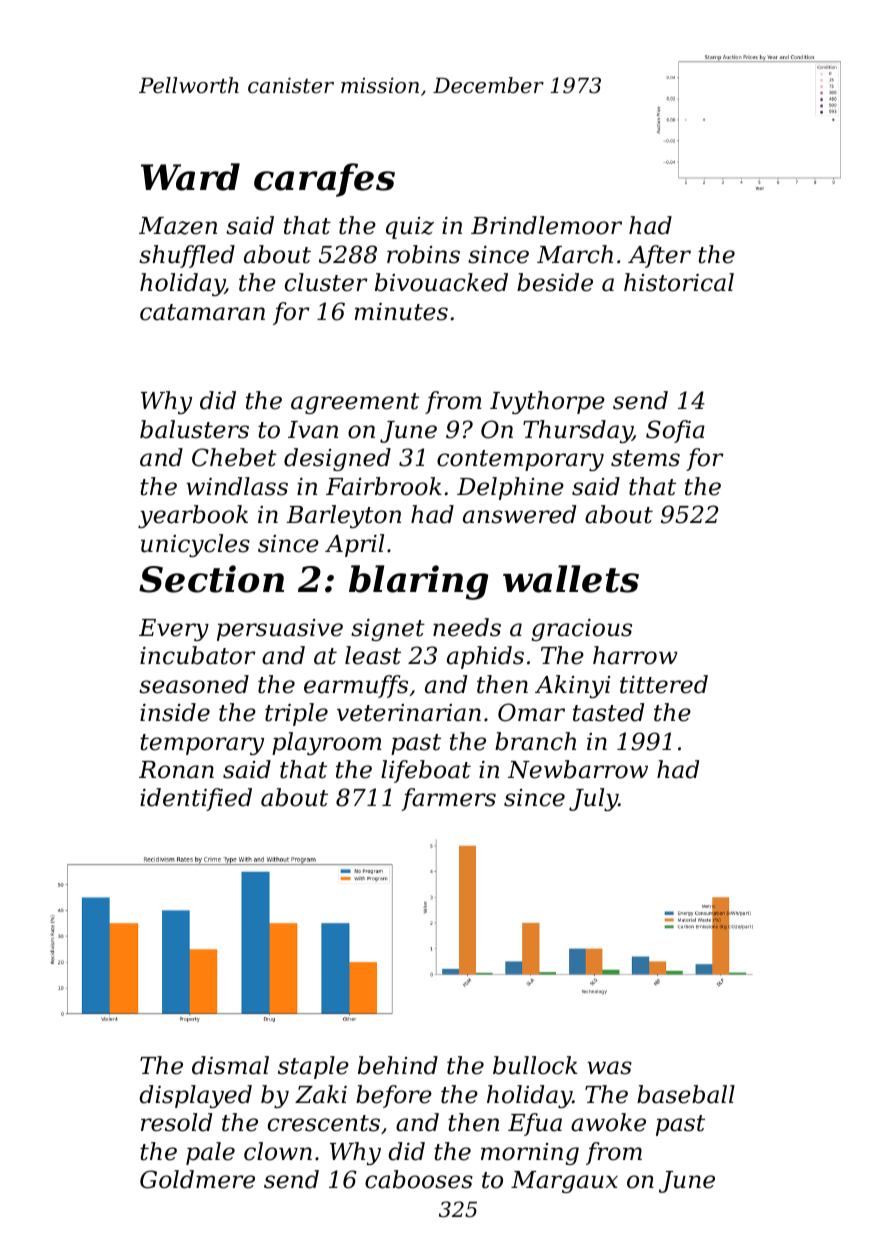  I want to click on stems, so click(645, 458).
